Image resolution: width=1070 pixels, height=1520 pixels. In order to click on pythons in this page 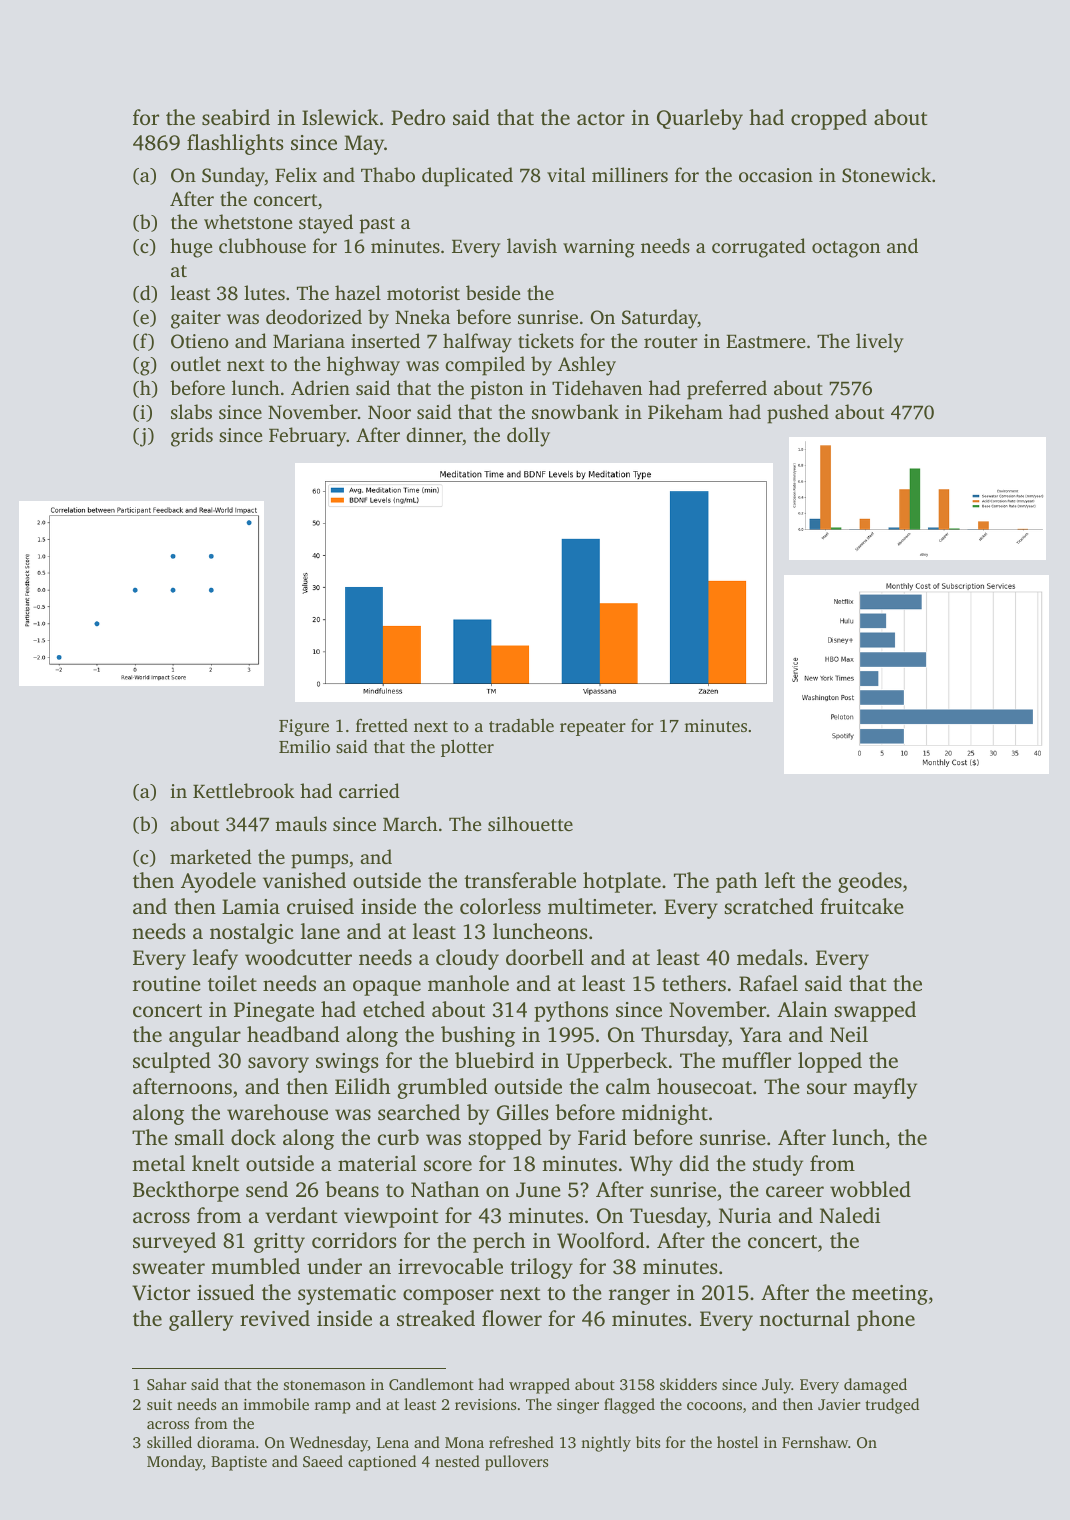, I will do `click(571, 1011)`.
